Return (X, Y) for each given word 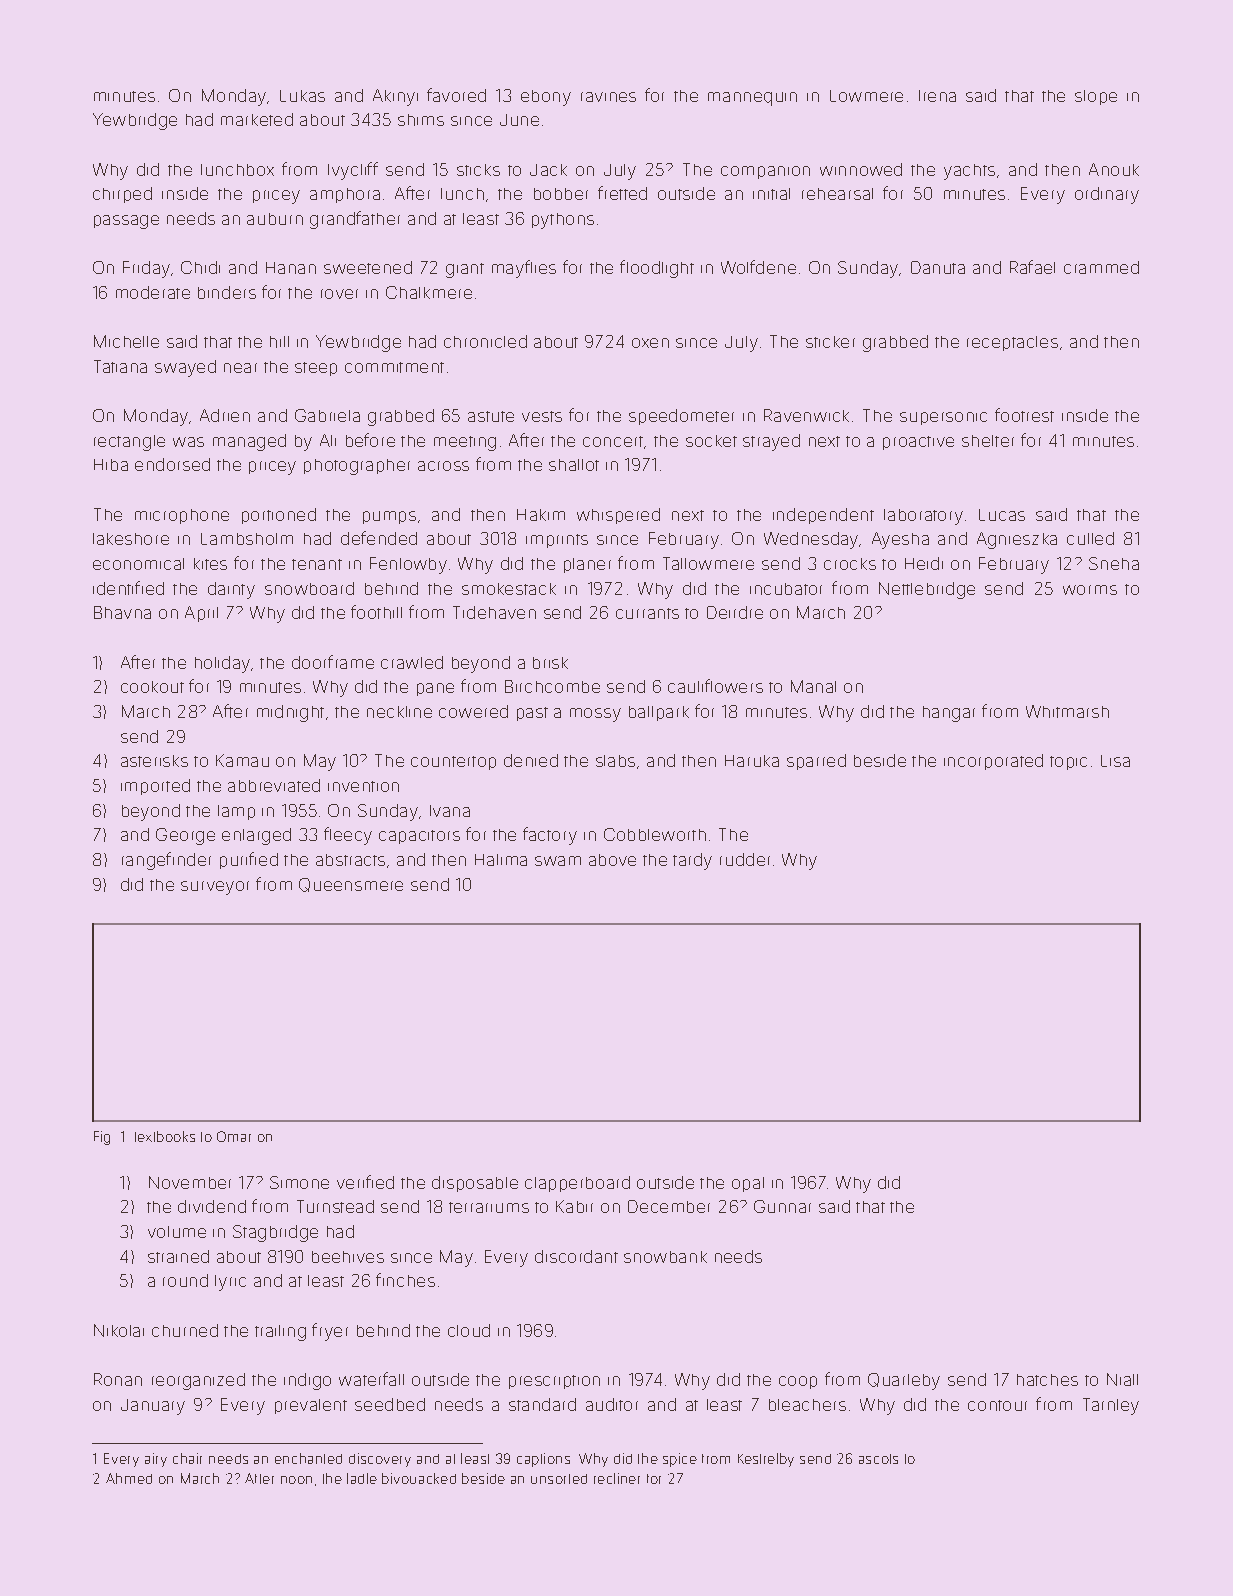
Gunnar (782, 1206)
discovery (380, 1460)
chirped (122, 195)
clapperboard (577, 1184)
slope (1096, 97)
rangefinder (166, 861)
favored (456, 95)
